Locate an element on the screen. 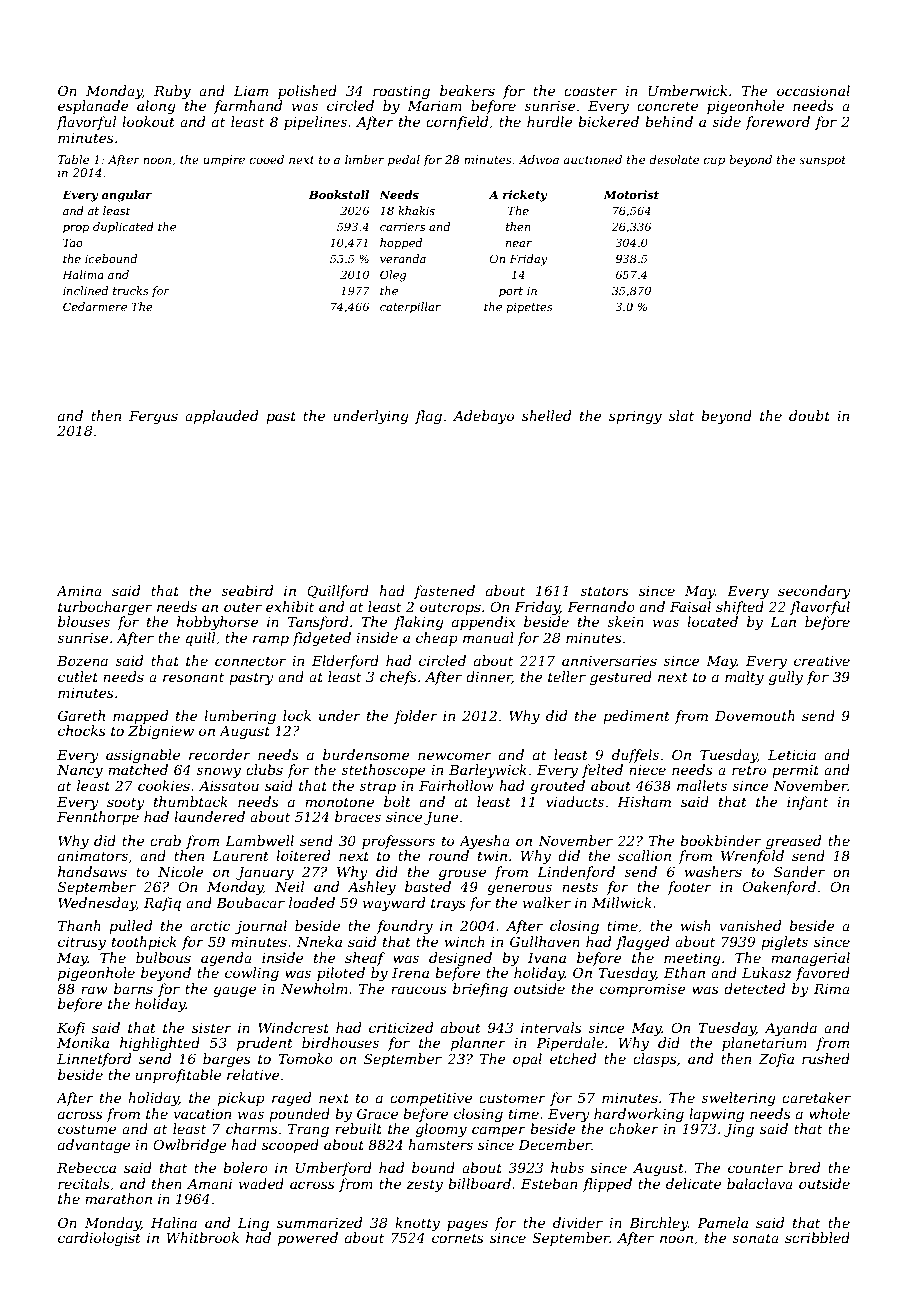 This screenshot has height=1316, width=908. Bookstall is located at coordinates (339, 194).
